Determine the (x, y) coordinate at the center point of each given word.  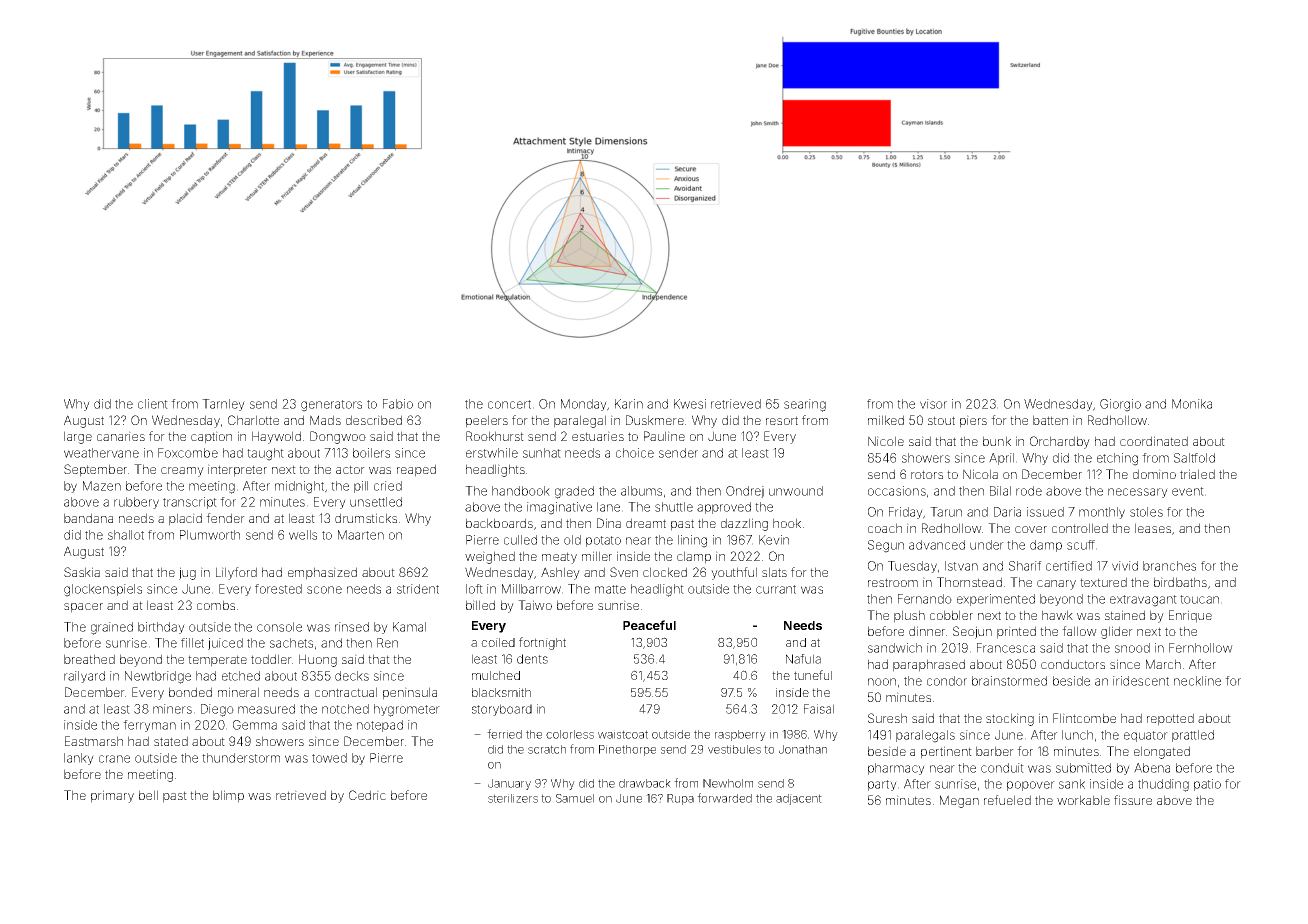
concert (509, 404)
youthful (734, 573)
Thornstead (969, 582)
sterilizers (513, 798)
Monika (1192, 404)
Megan (959, 801)
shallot (126, 535)
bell (148, 795)
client (153, 404)
